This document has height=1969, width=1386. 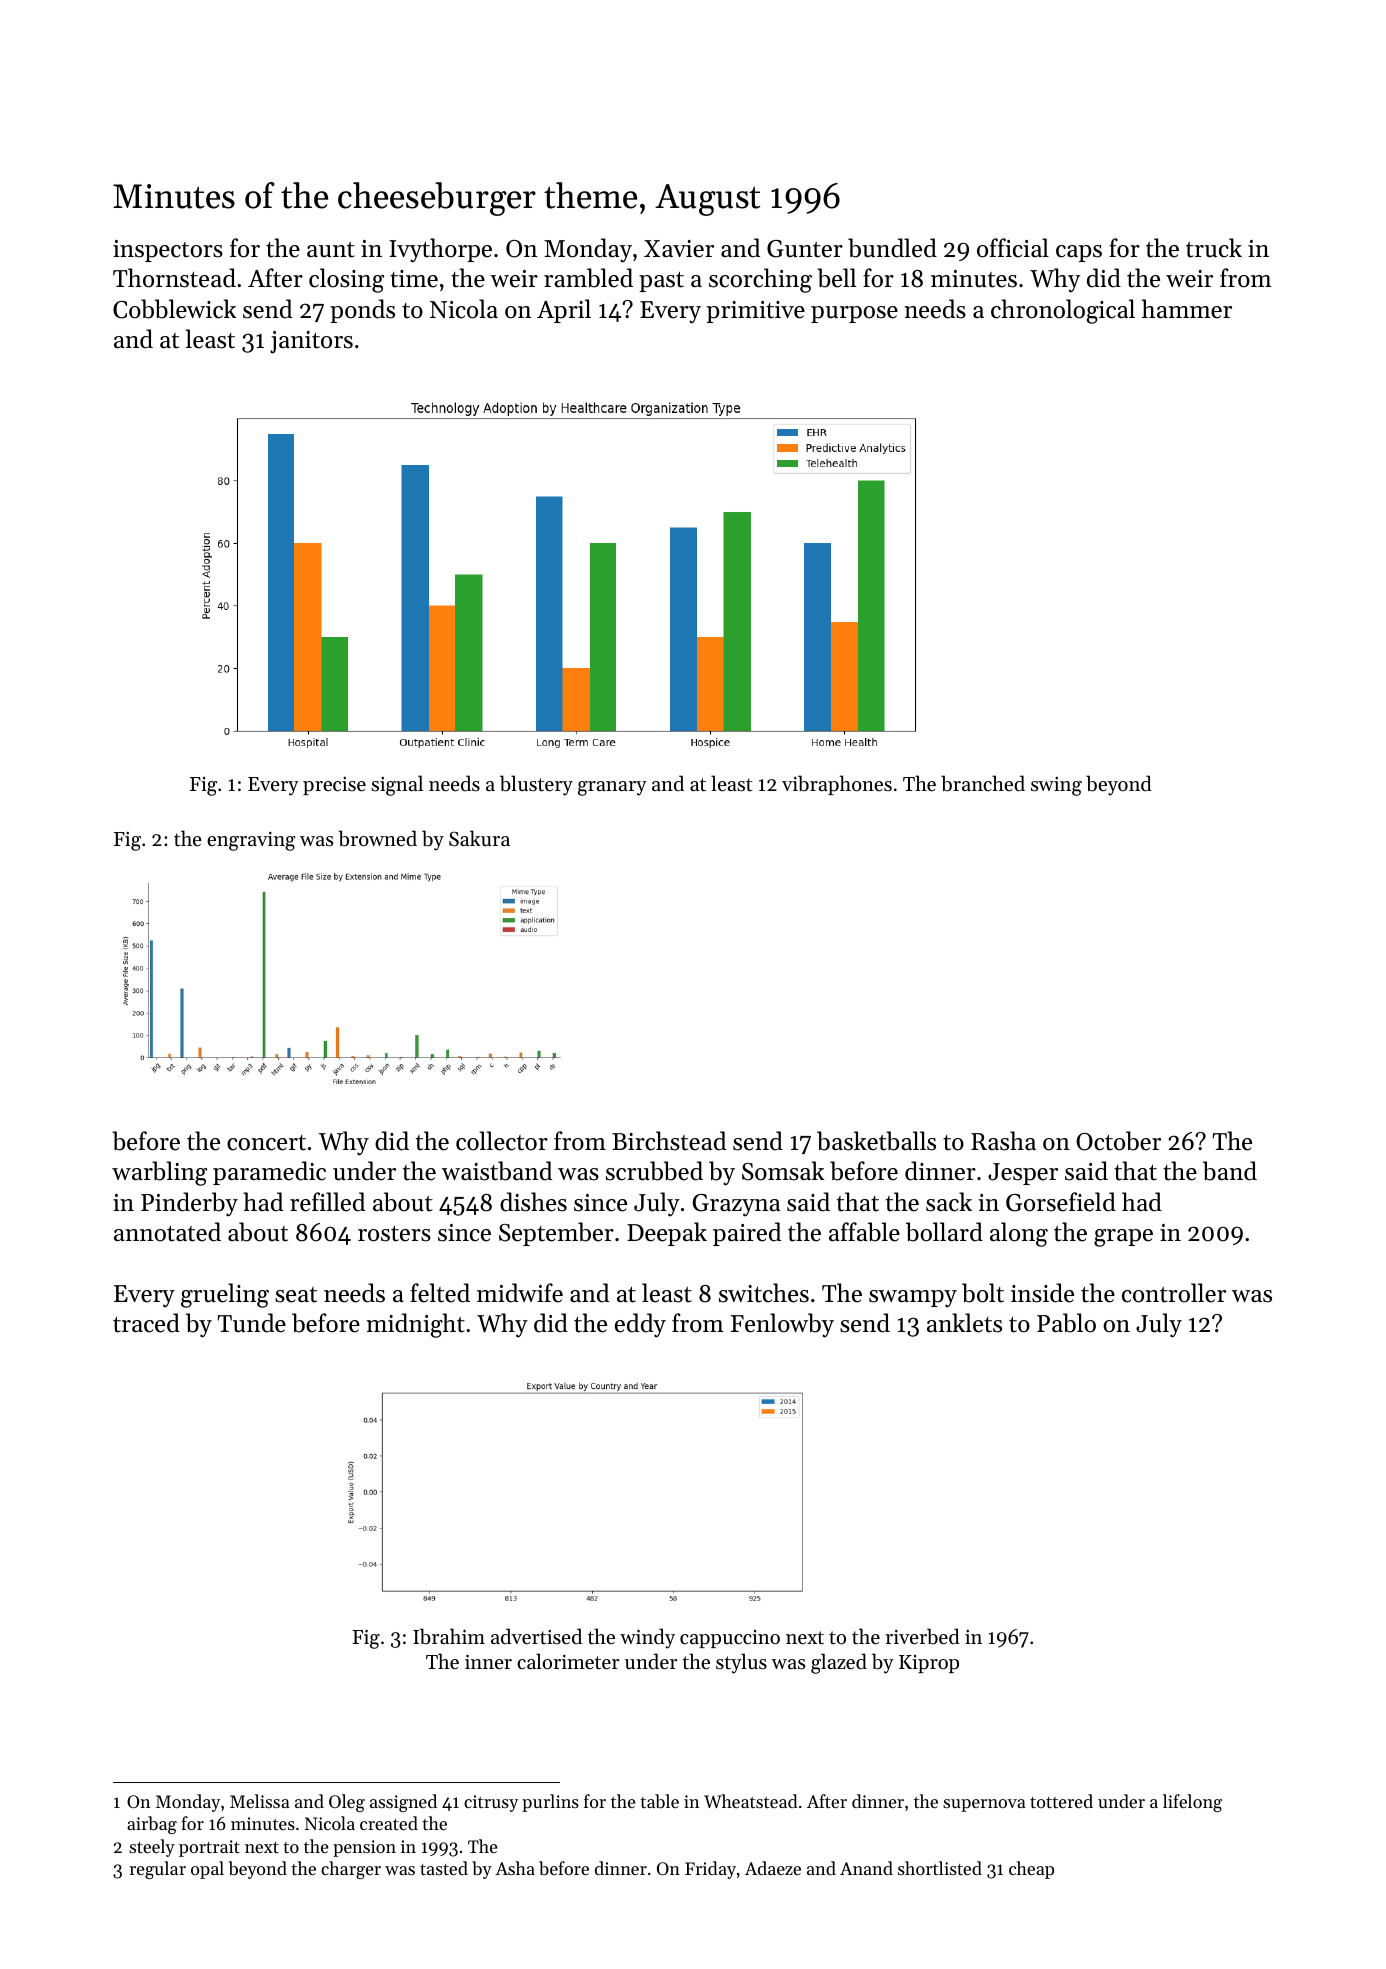 I want to click on tottered, so click(x=1061, y=1801).
